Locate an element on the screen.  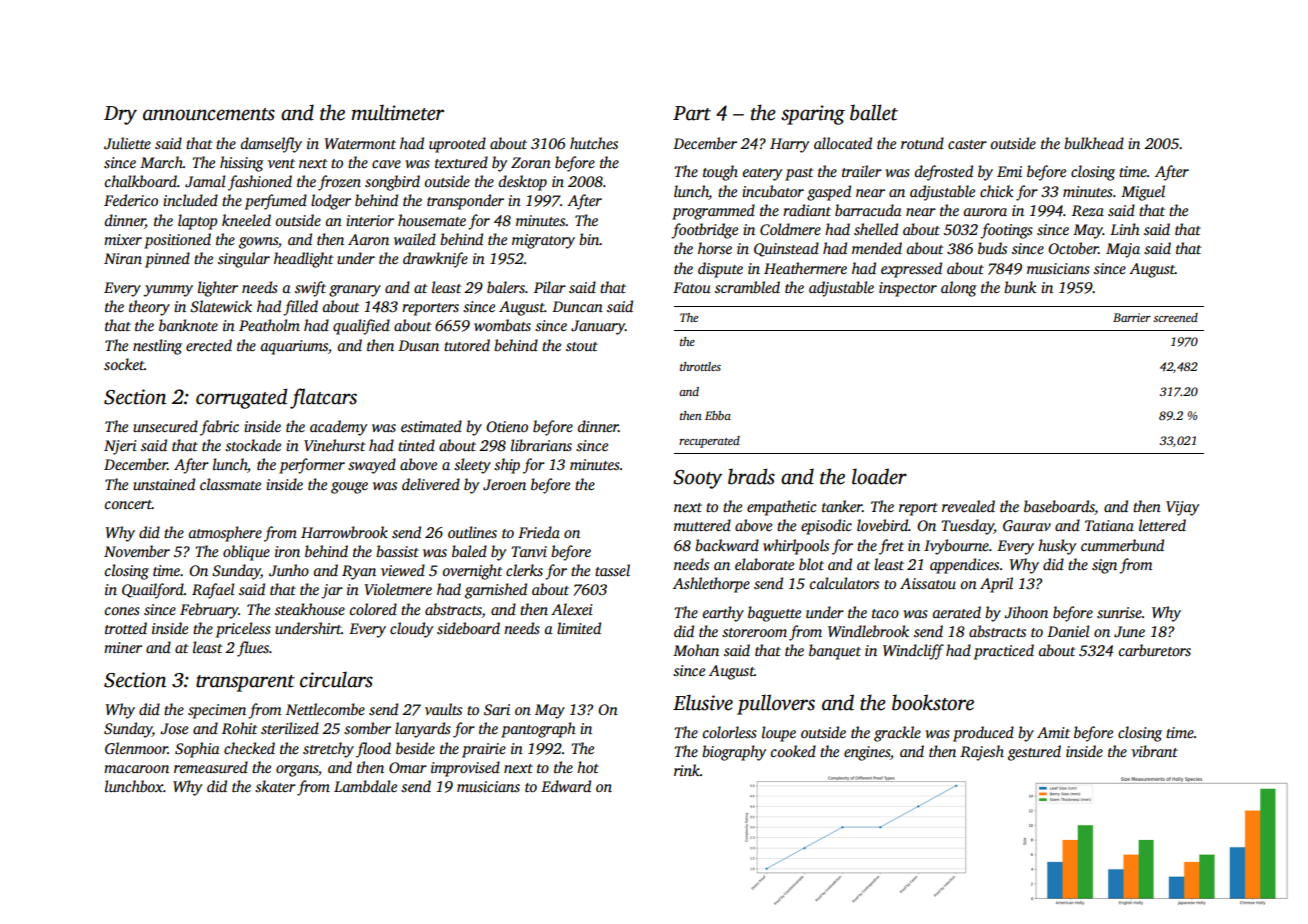
qualified is located at coordinates (361, 327).
